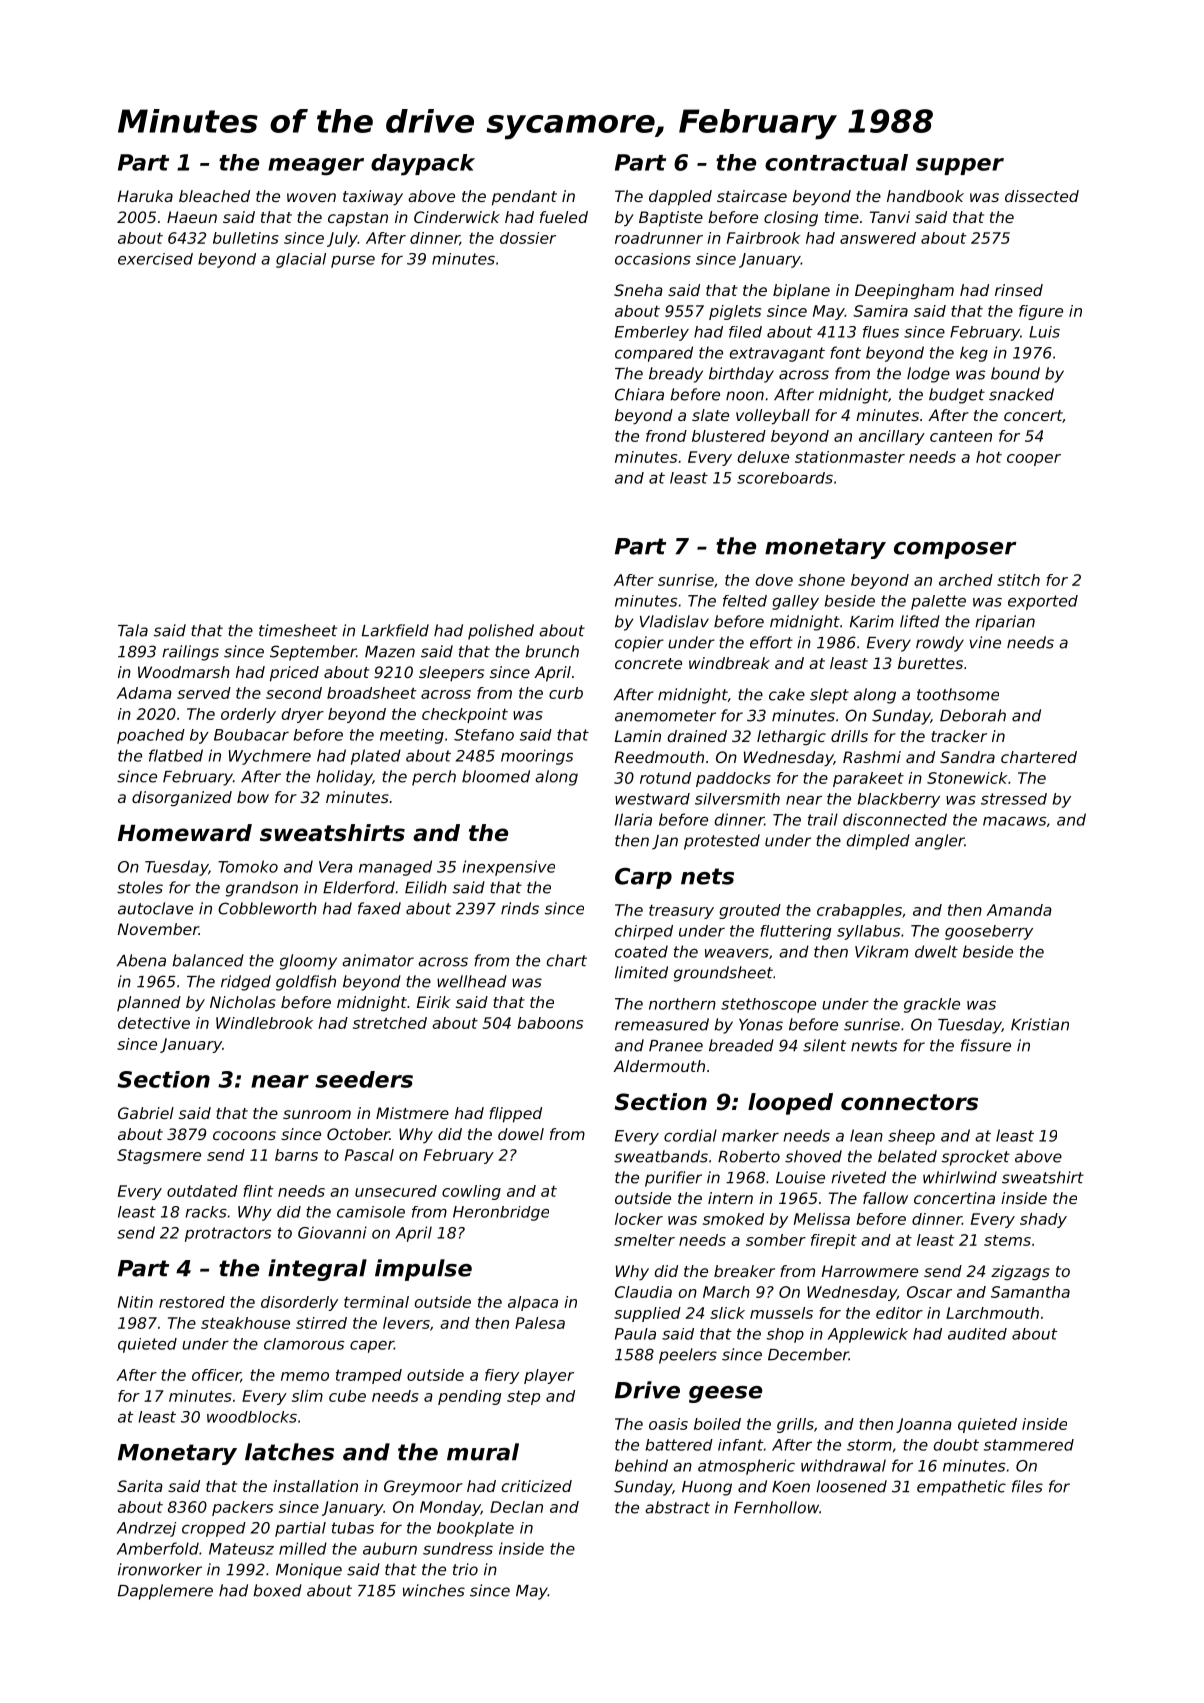 This screenshot has height=1703, width=1204. What do you see at coordinates (317, 1270) in the screenshot?
I see `integral` at bounding box center [317, 1270].
